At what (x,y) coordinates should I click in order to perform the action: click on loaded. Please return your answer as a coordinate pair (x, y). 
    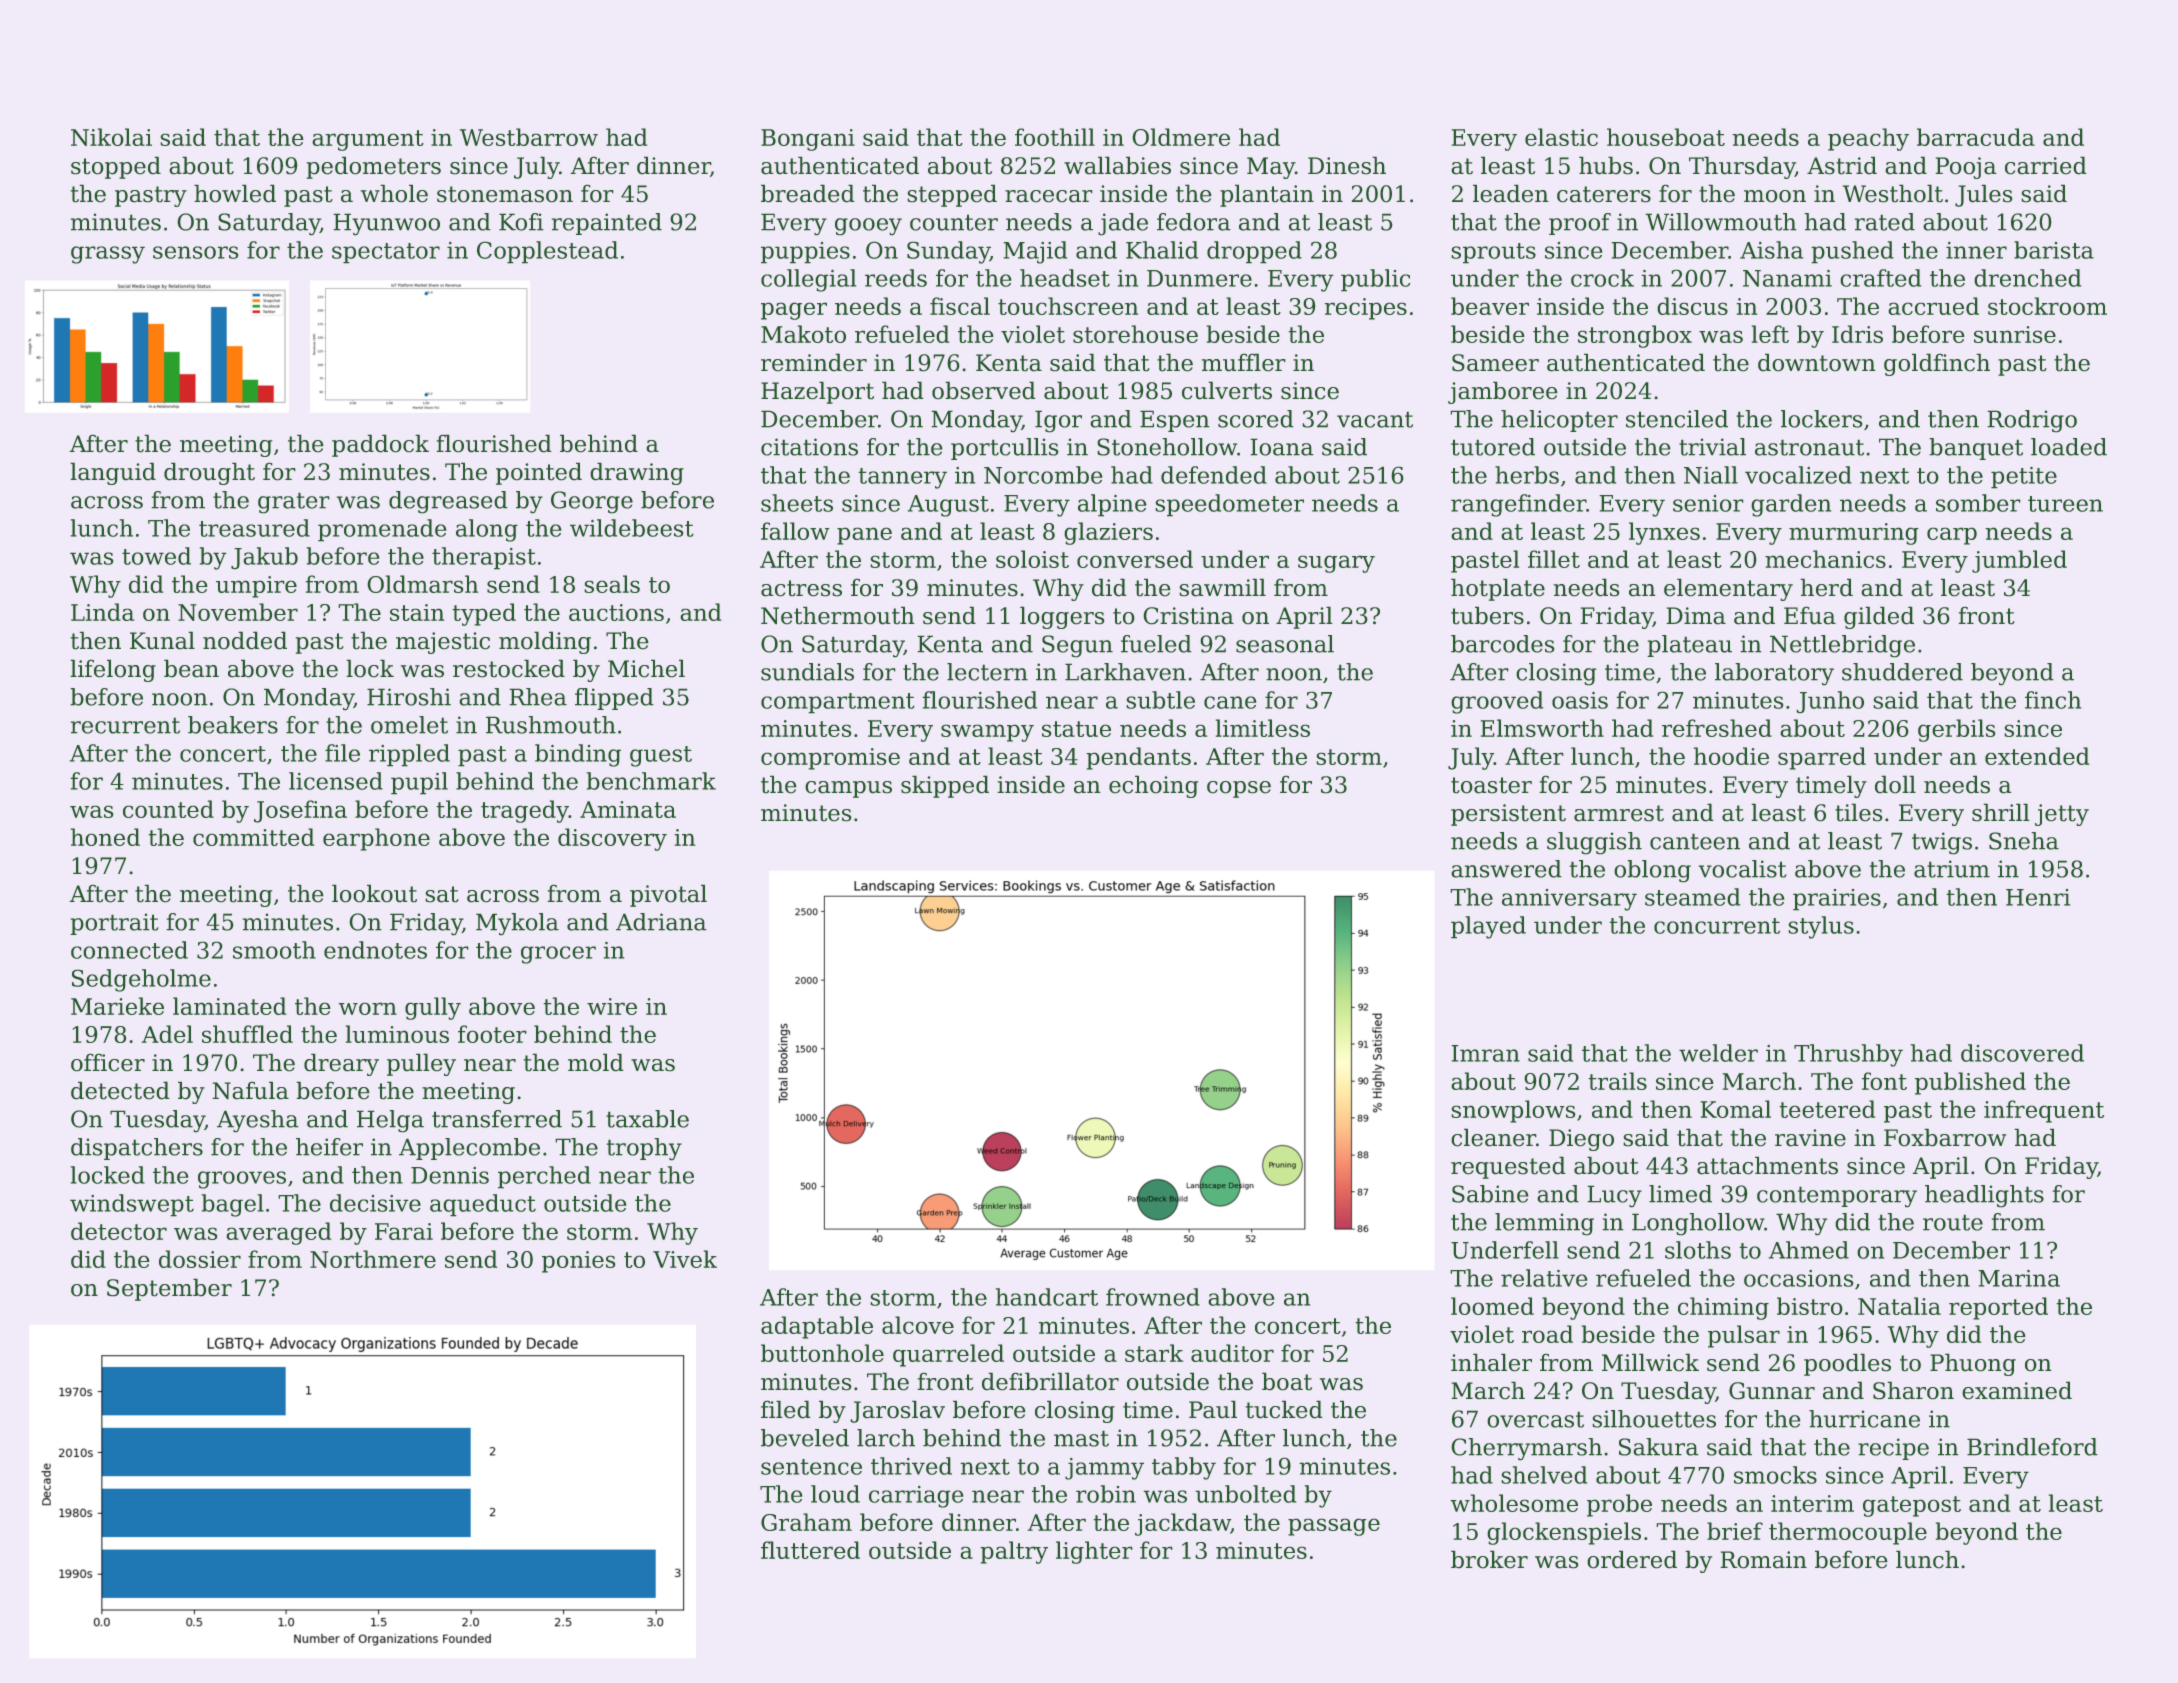
    Looking at the image, I should click on (2069, 447).
